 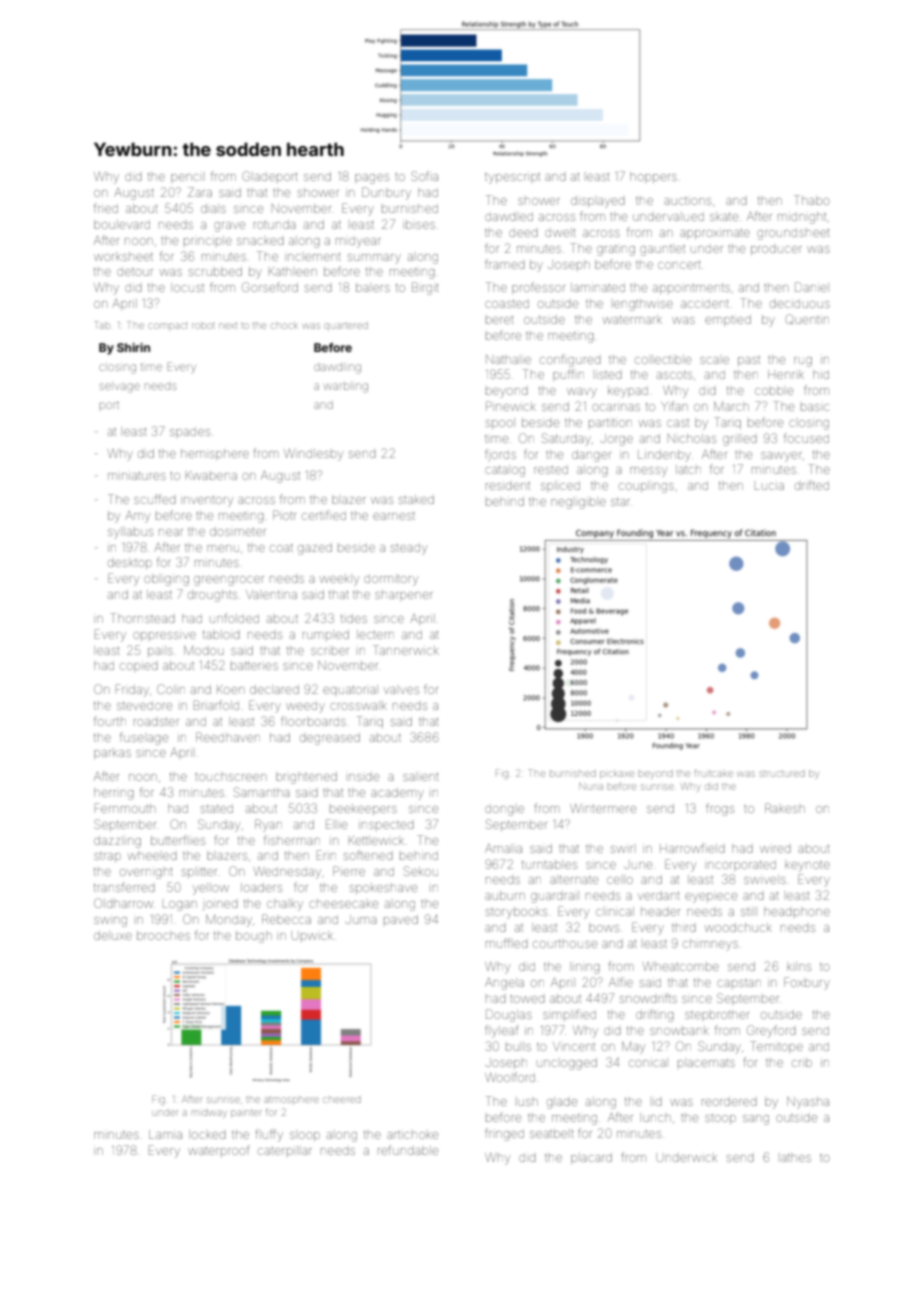 What do you see at coordinates (679, 1030) in the image?
I see `snowbank` at bounding box center [679, 1030].
